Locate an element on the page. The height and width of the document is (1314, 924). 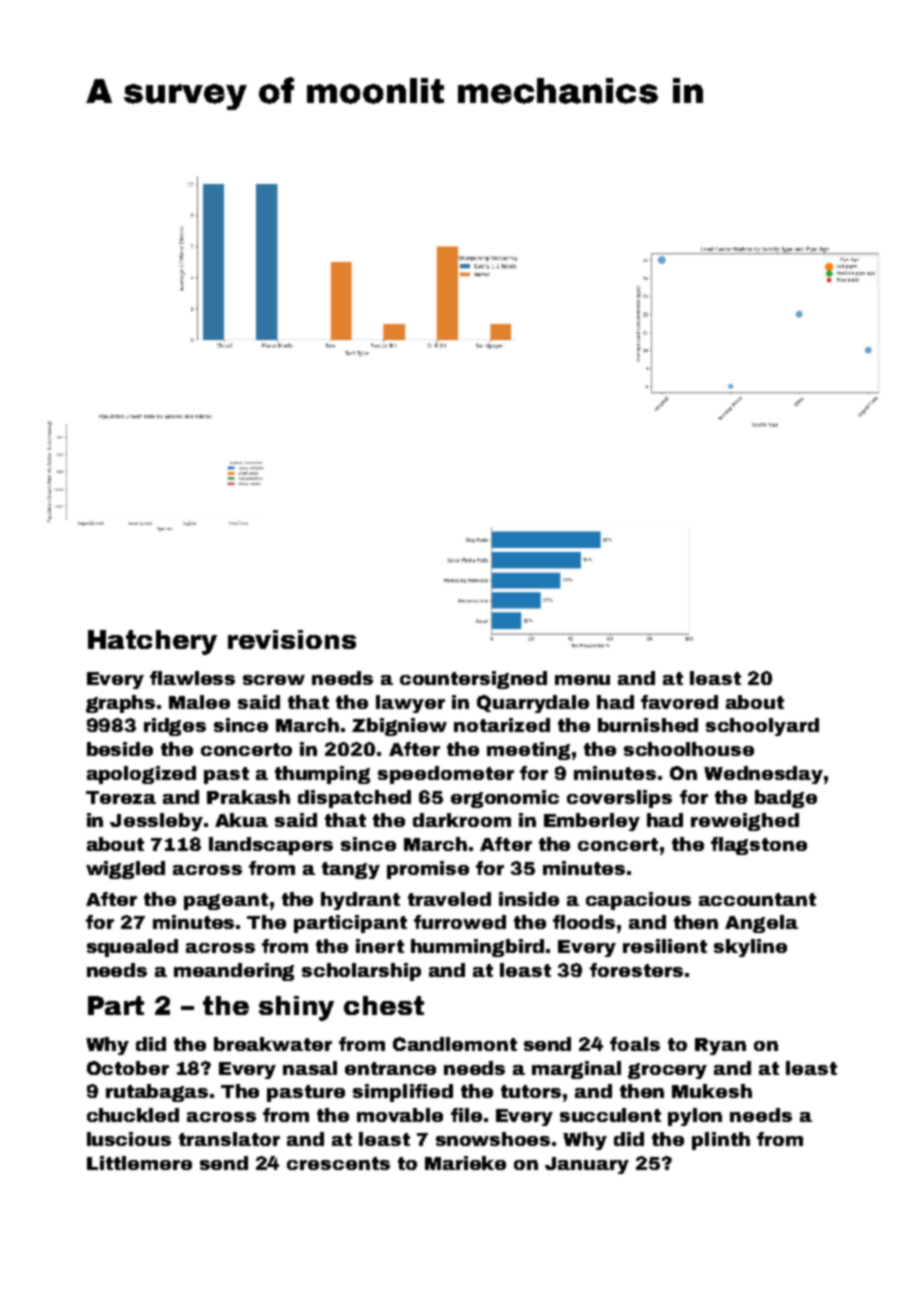
promise is located at coordinates (428, 870).
